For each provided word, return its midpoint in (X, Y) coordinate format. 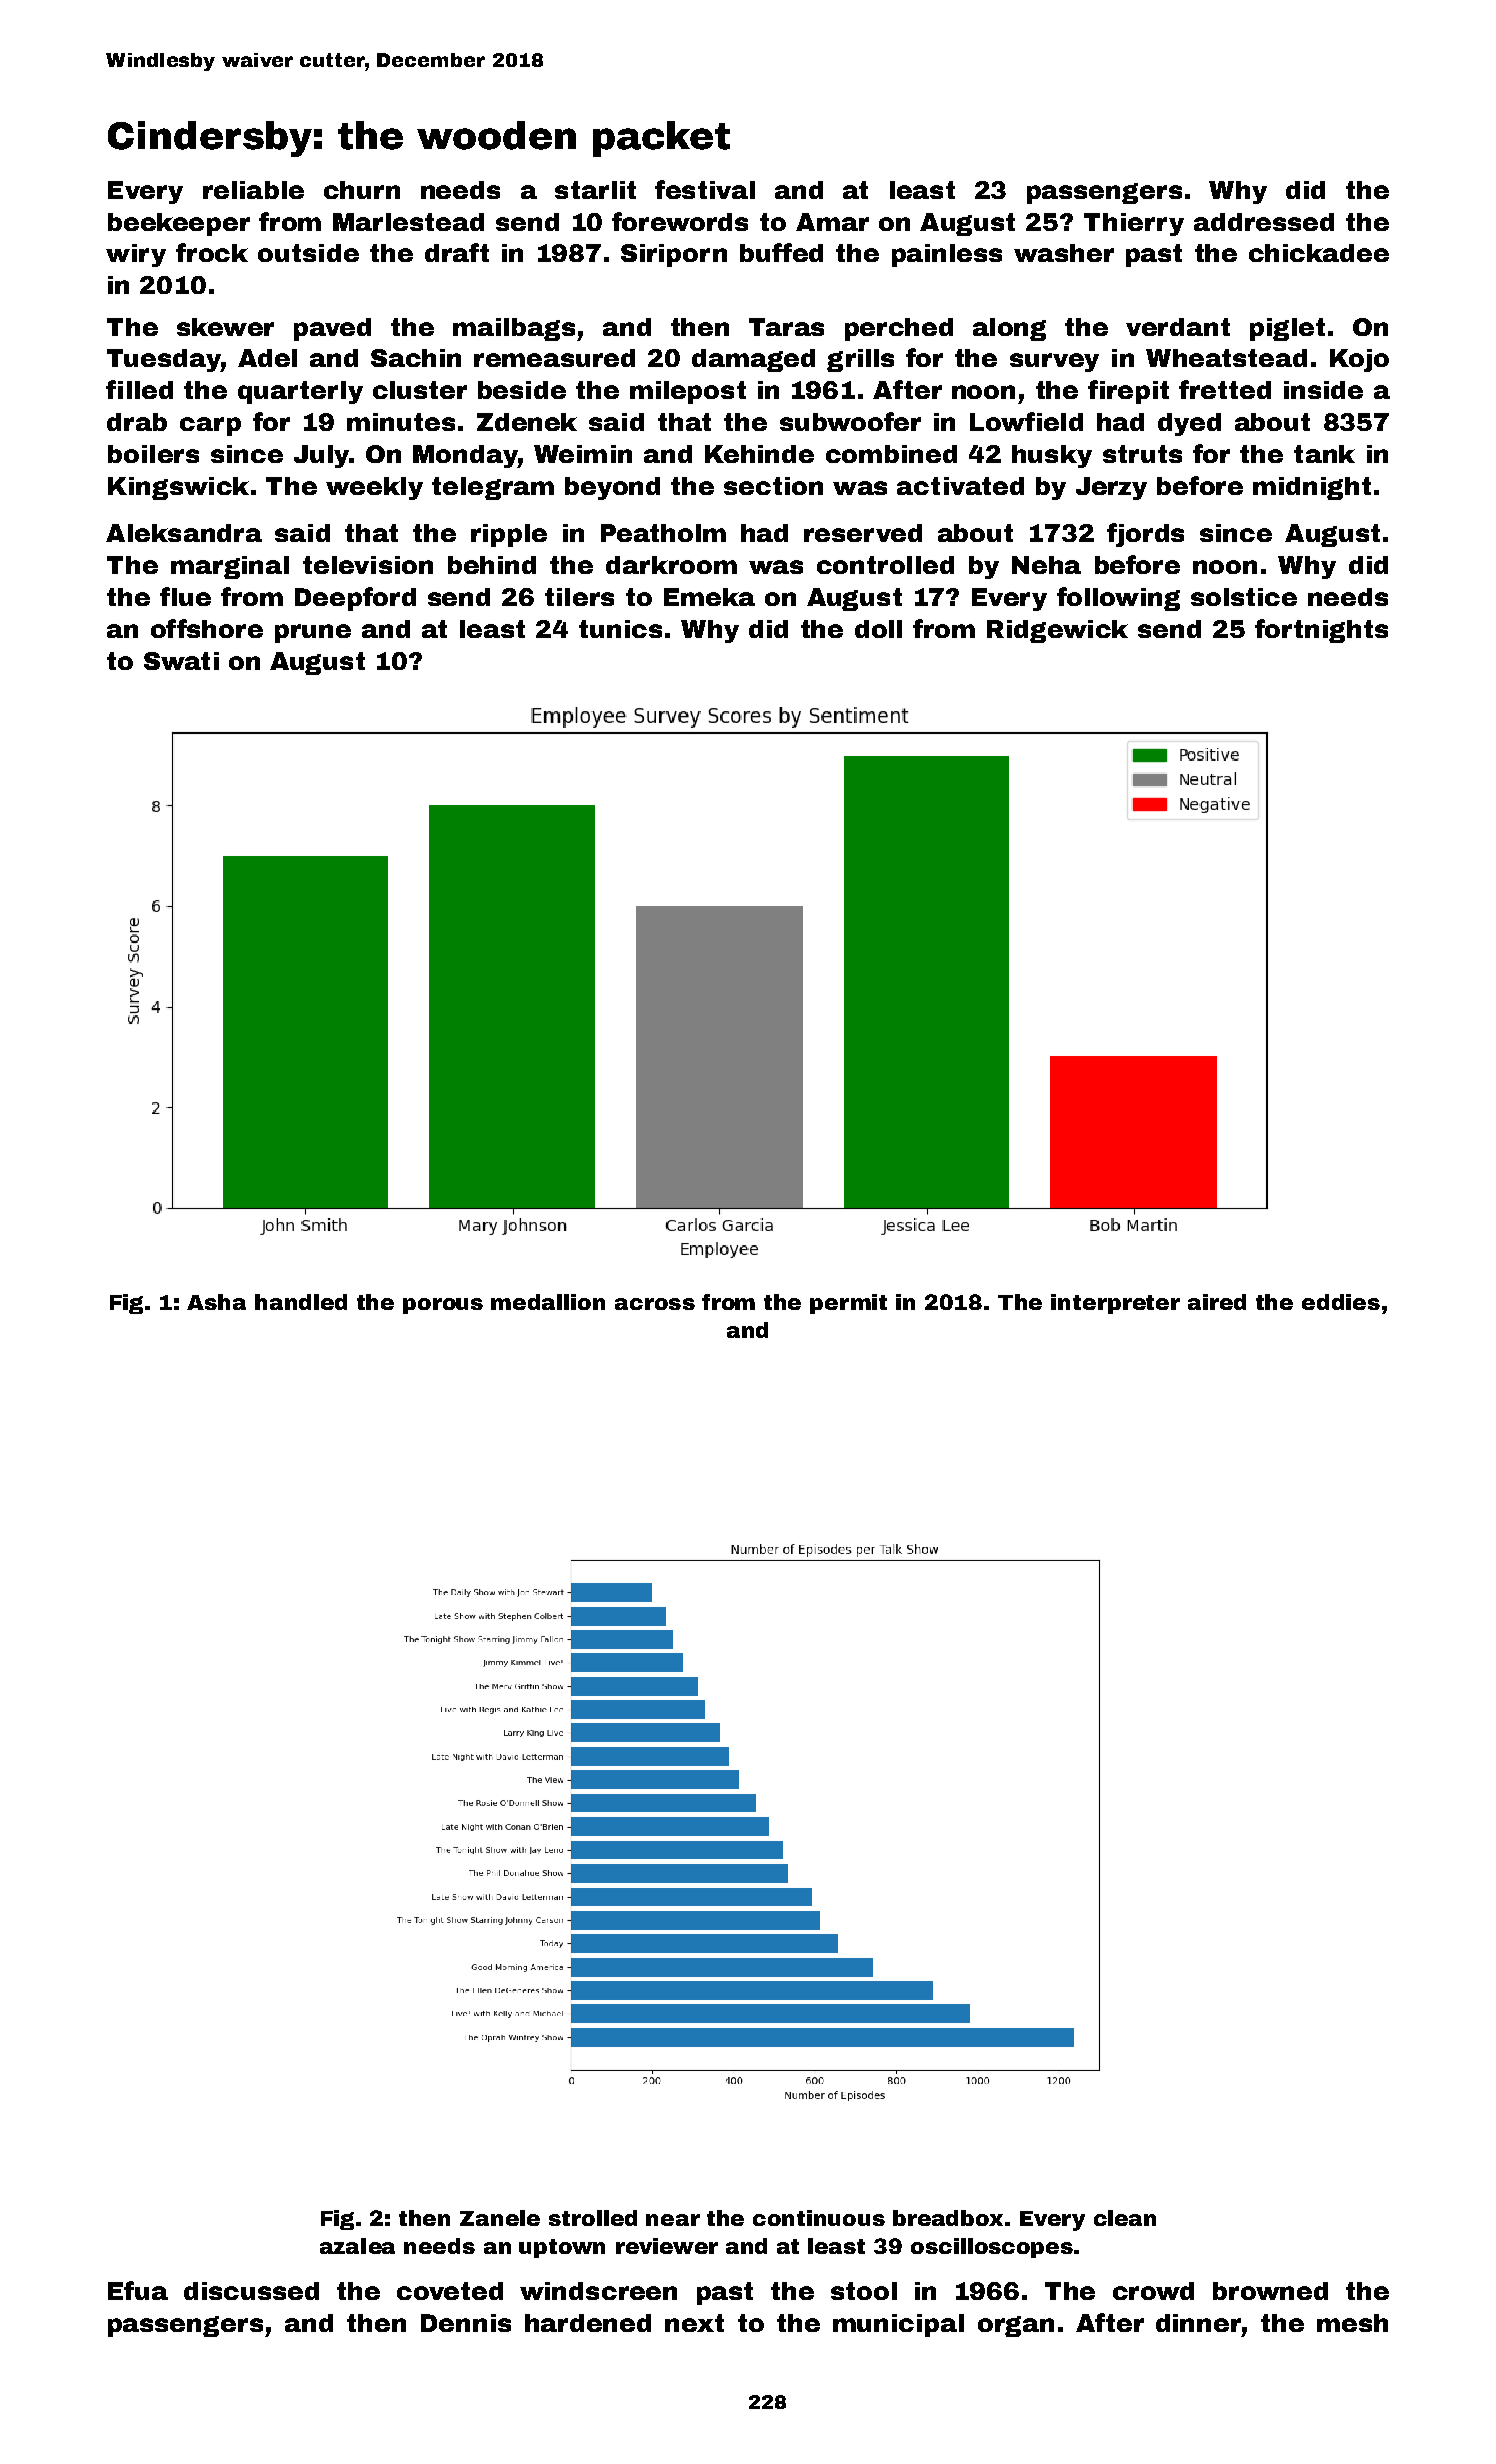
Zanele (500, 2218)
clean (1125, 2218)
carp (210, 426)
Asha (216, 1302)
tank (1324, 454)
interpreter (1115, 1304)
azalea (357, 2246)
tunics (620, 629)
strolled (593, 2218)
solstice (1244, 597)
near (673, 2220)
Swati (181, 661)
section (773, 486)
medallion (548, 1302)
